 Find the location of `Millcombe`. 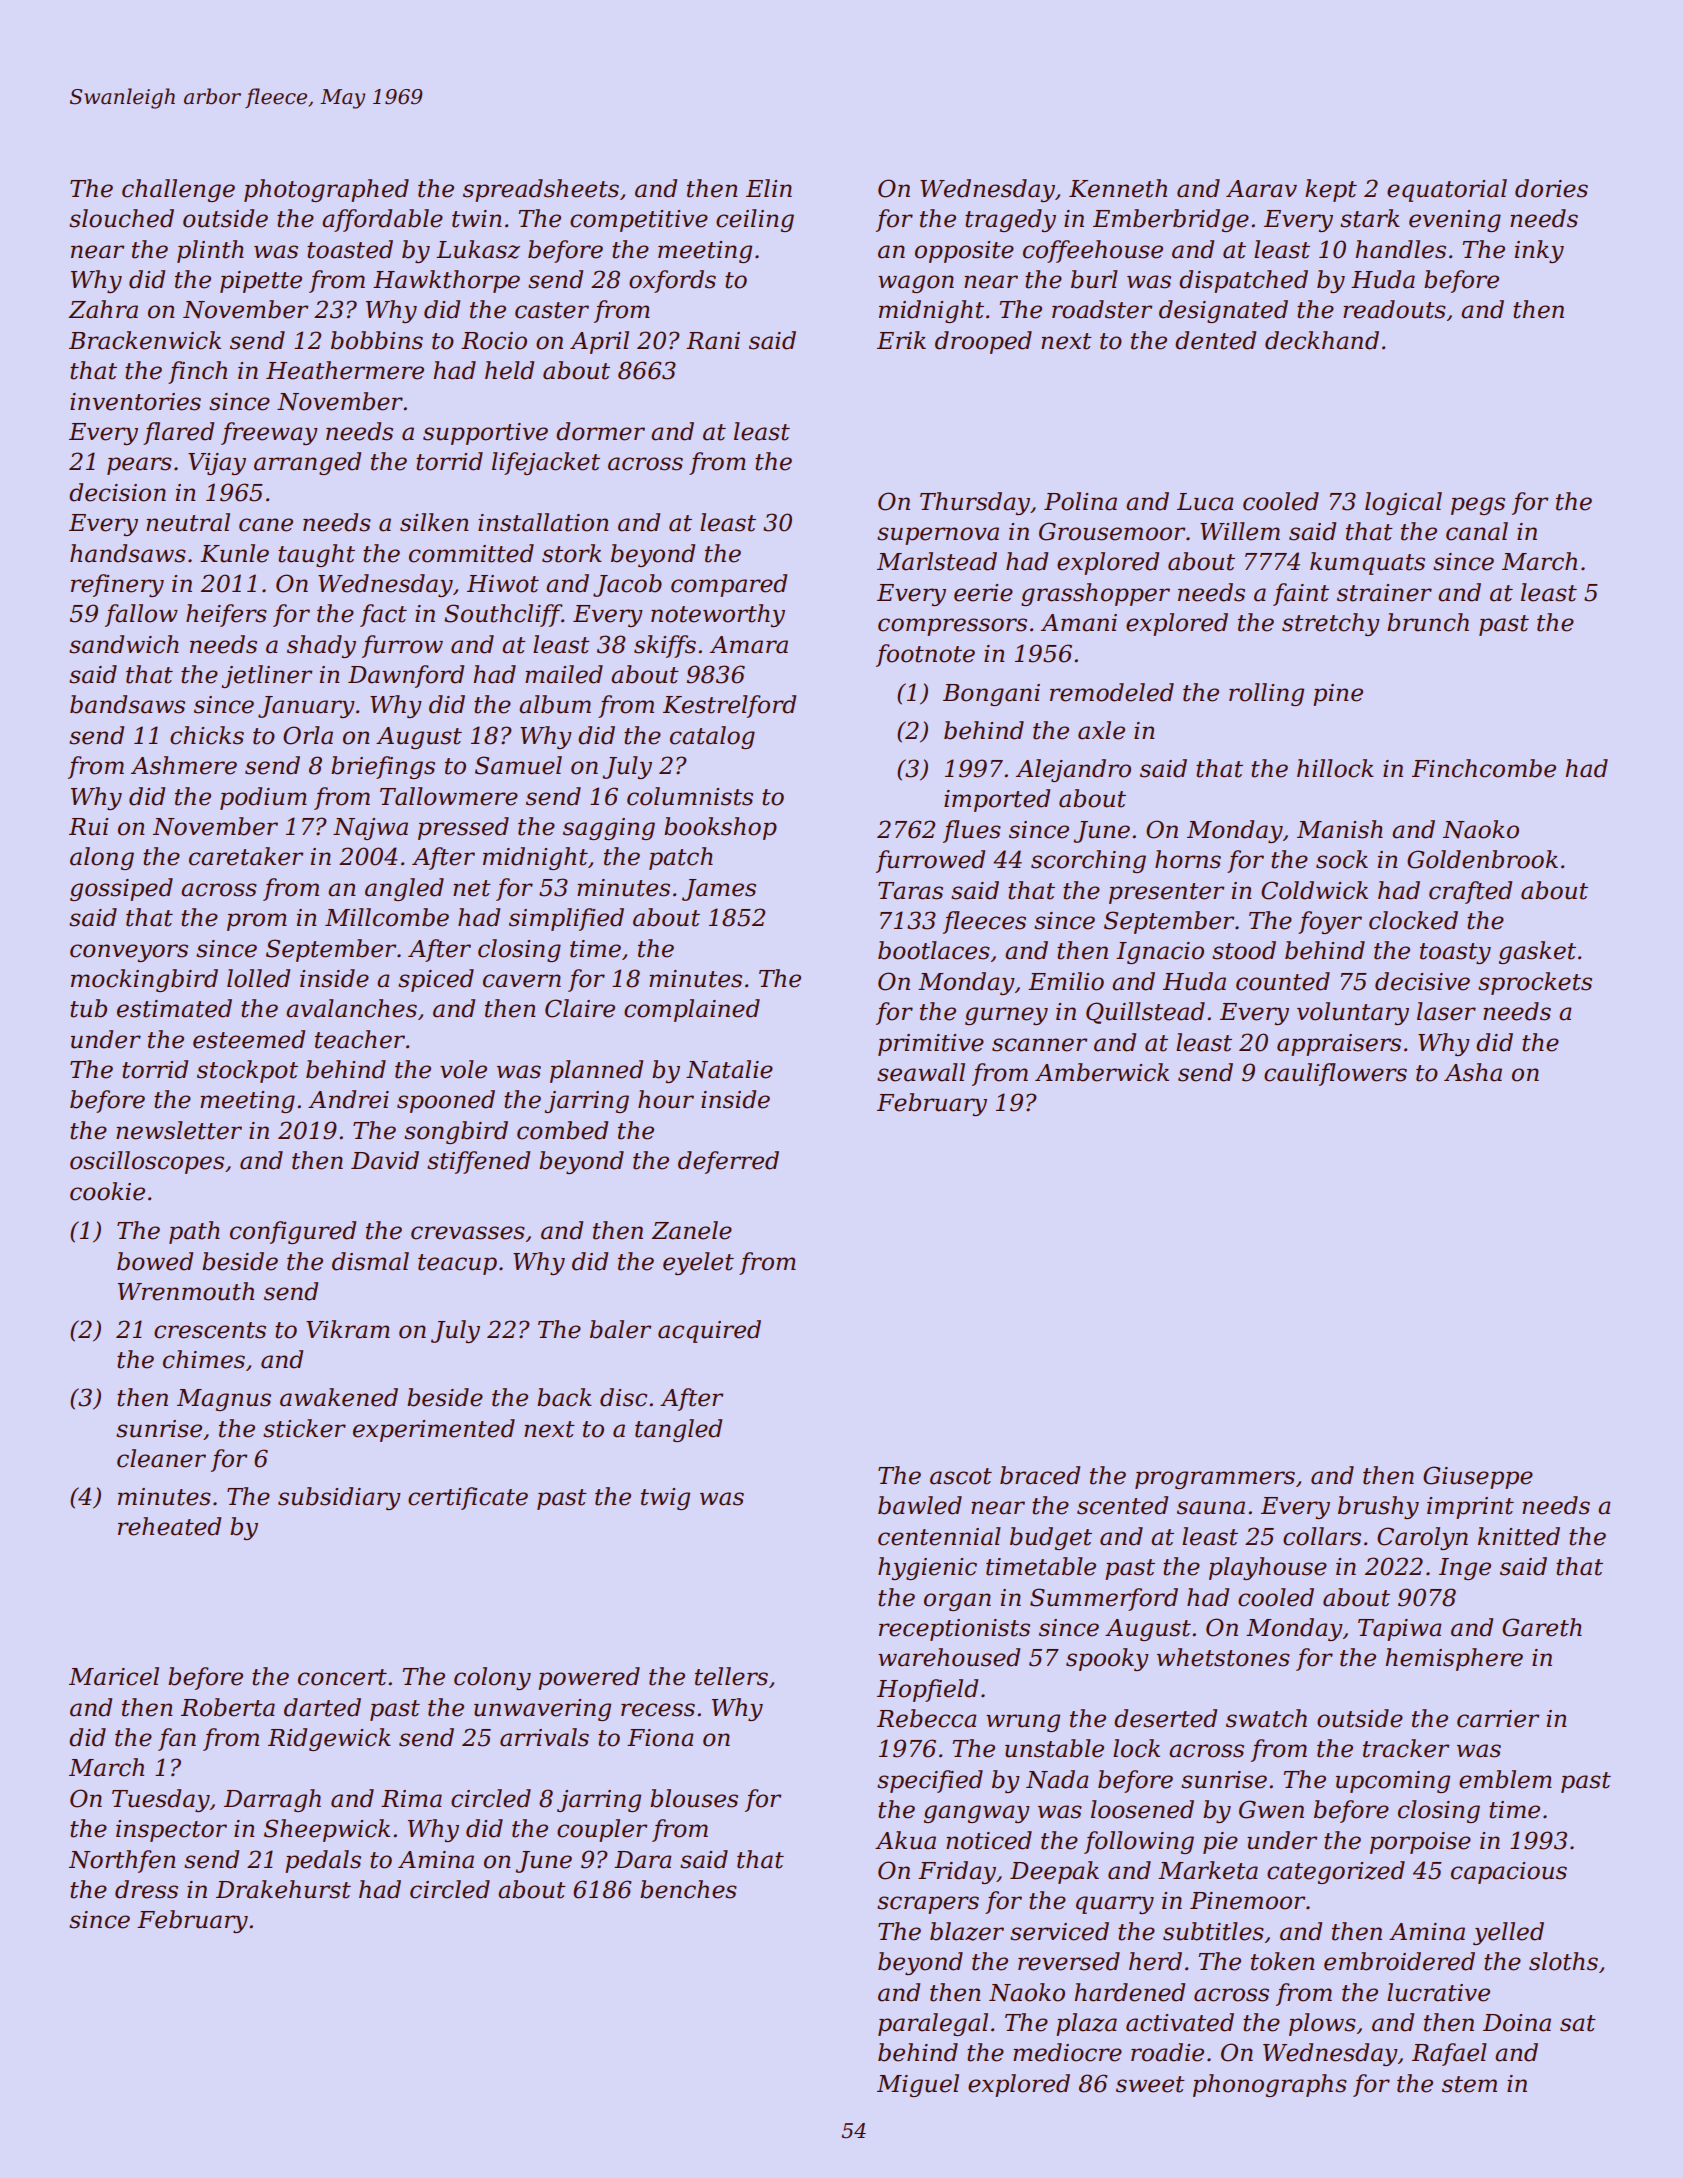

Millcombe is located at coordinates (387, 917).
